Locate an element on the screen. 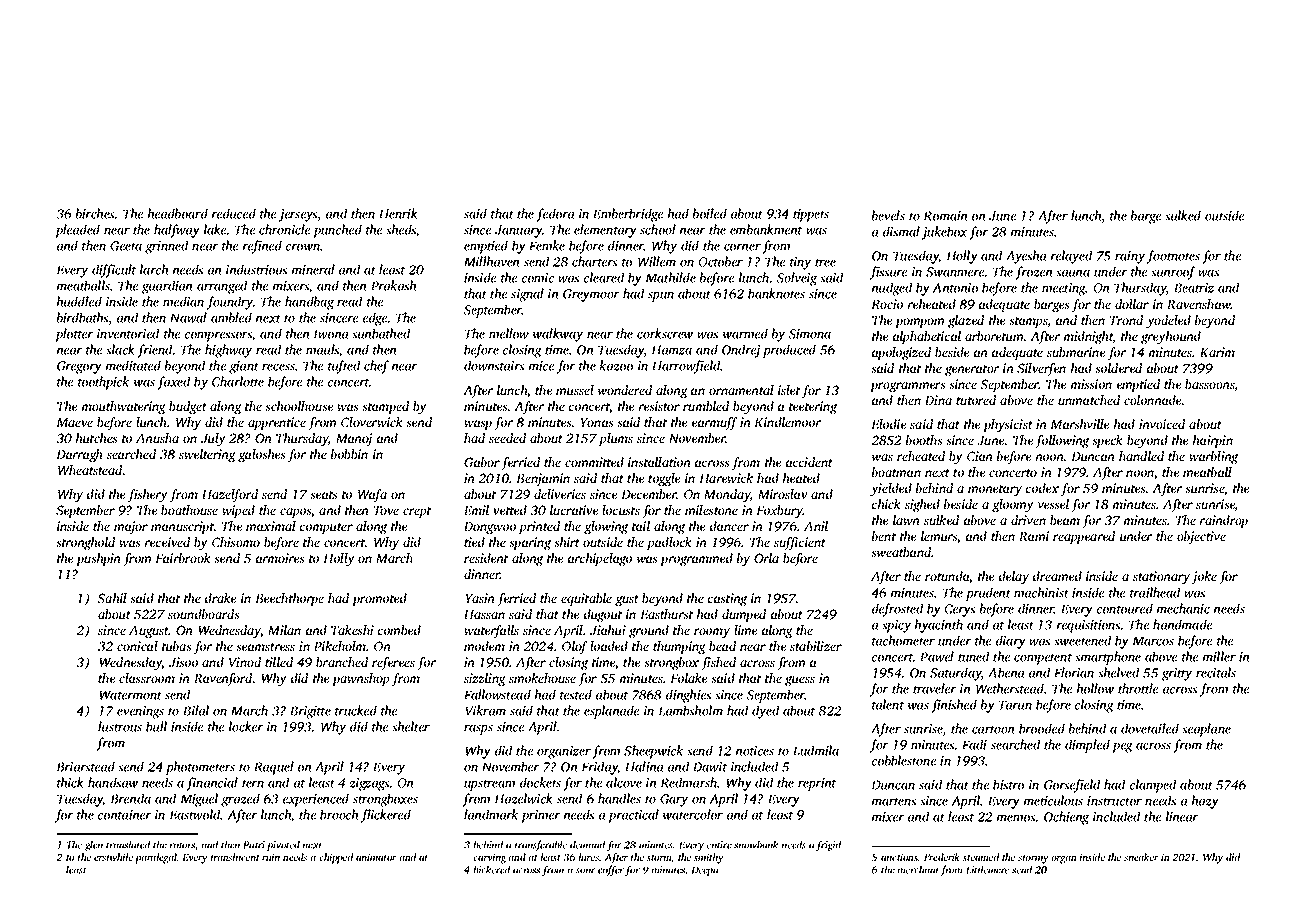  seaplane is located at coordinates (1206, 730).
